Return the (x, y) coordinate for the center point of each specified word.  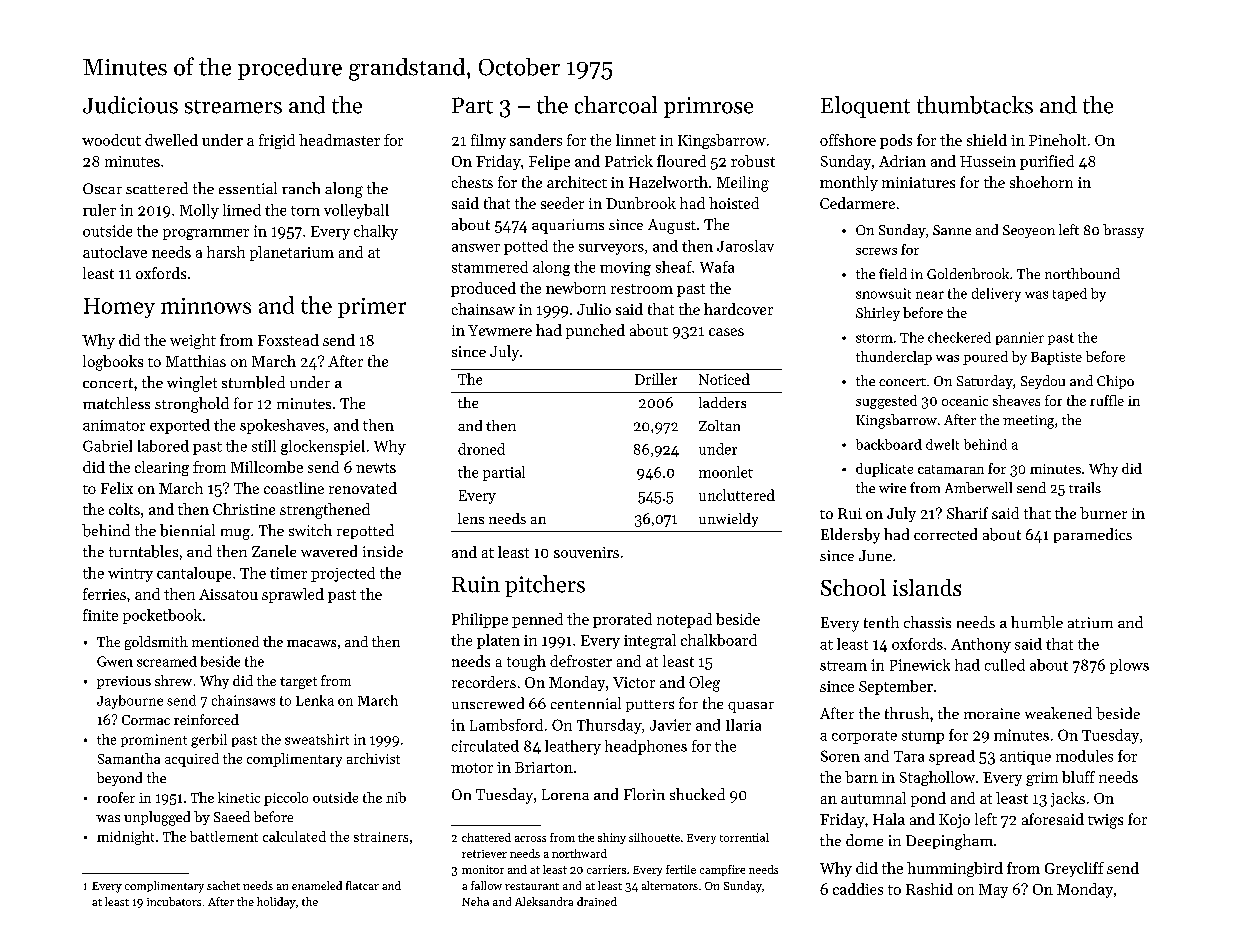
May (993, 891)
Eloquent (865, 107)
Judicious (130, 105)
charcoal (616, 105)
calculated (294, 836)
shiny (612, 838)
